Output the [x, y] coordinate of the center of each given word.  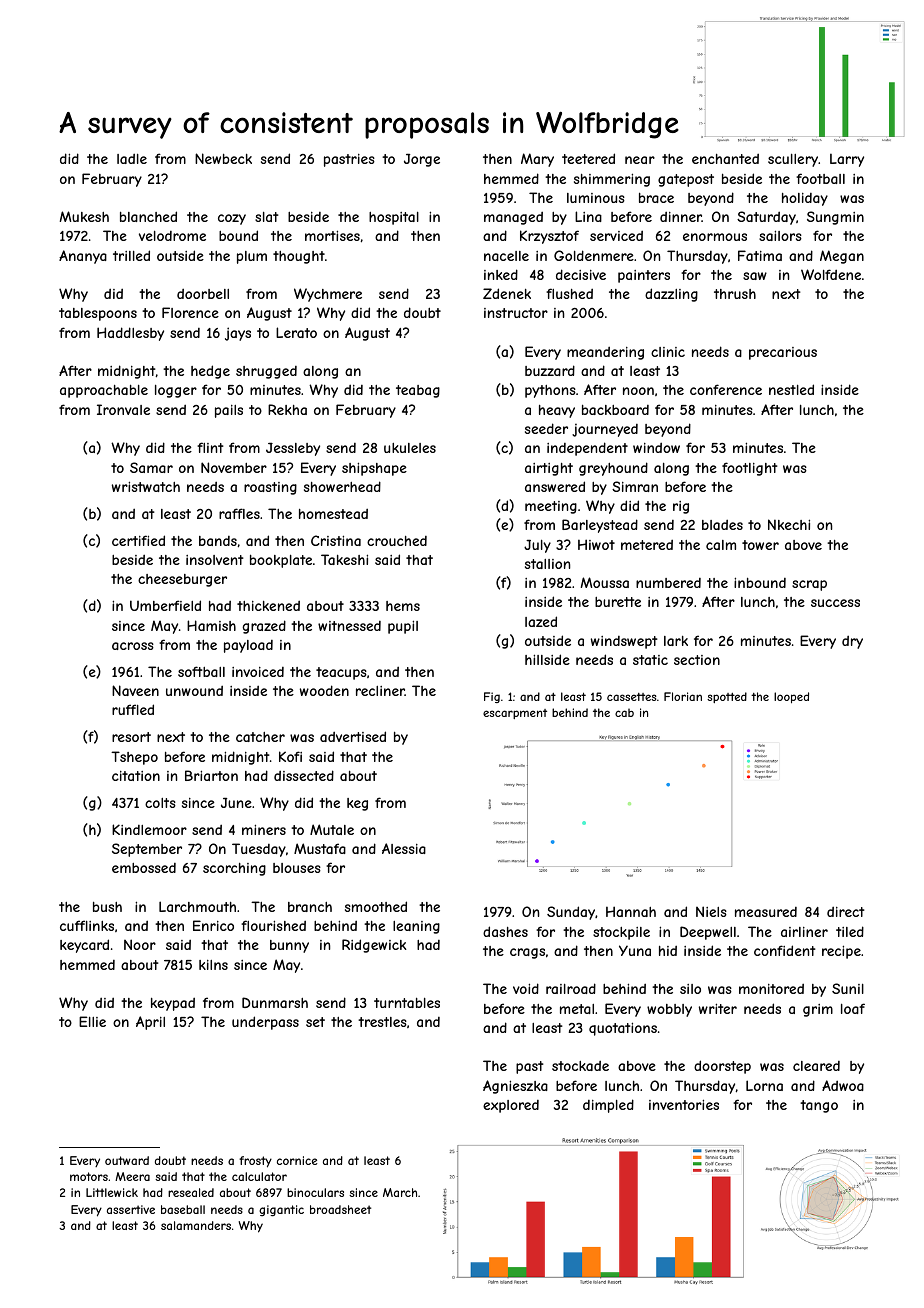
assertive [131, 1209]
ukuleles [410, 448]
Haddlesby [130, 334]
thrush [735, 294]
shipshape [374, 469]
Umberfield [165, 605]
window [656, 448]
